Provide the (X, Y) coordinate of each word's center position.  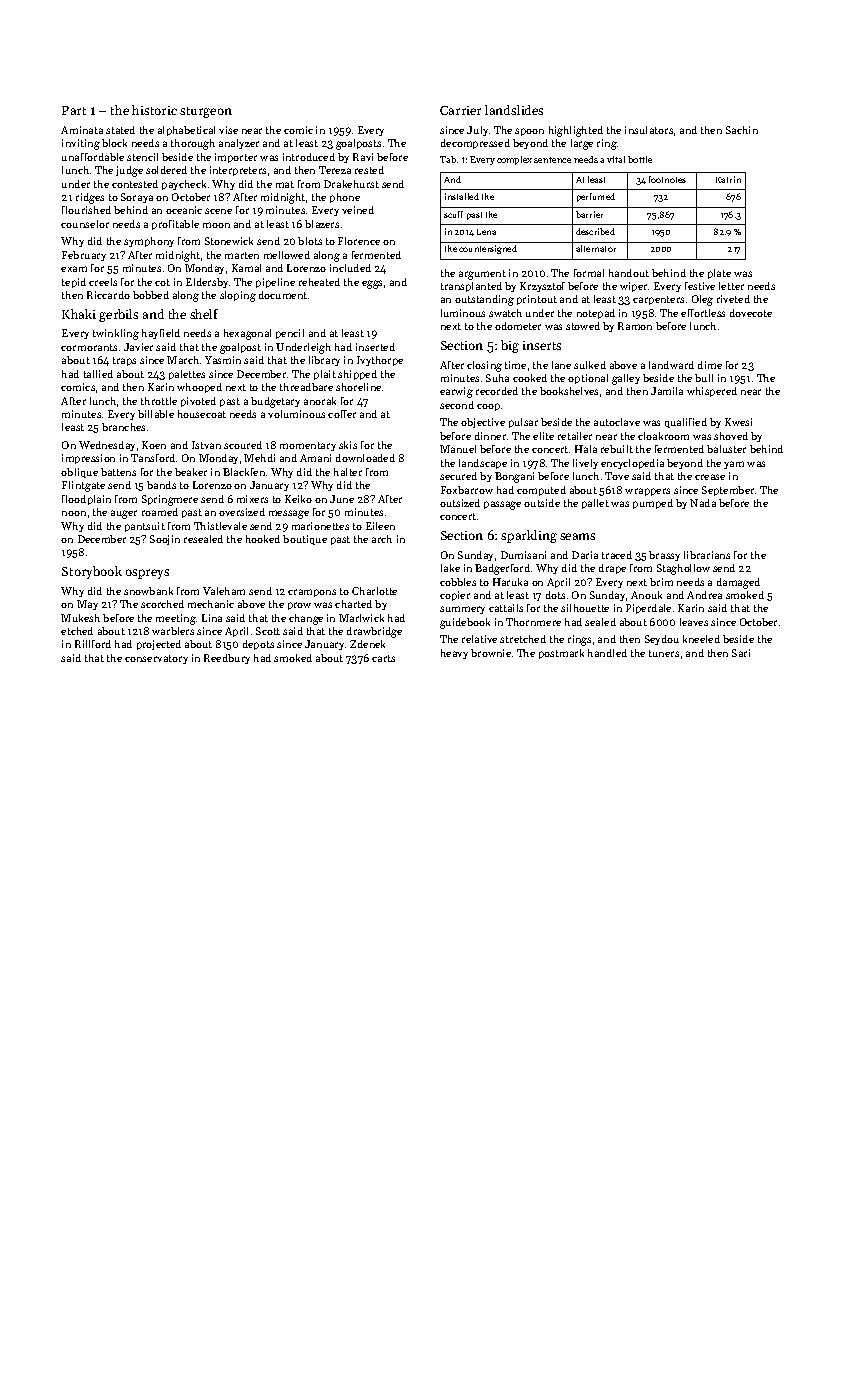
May (87, 605)
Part (74, 110)
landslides (514, 110)
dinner (490, 436)
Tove (617, 476)
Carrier (460, 110)
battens (118, 472)
